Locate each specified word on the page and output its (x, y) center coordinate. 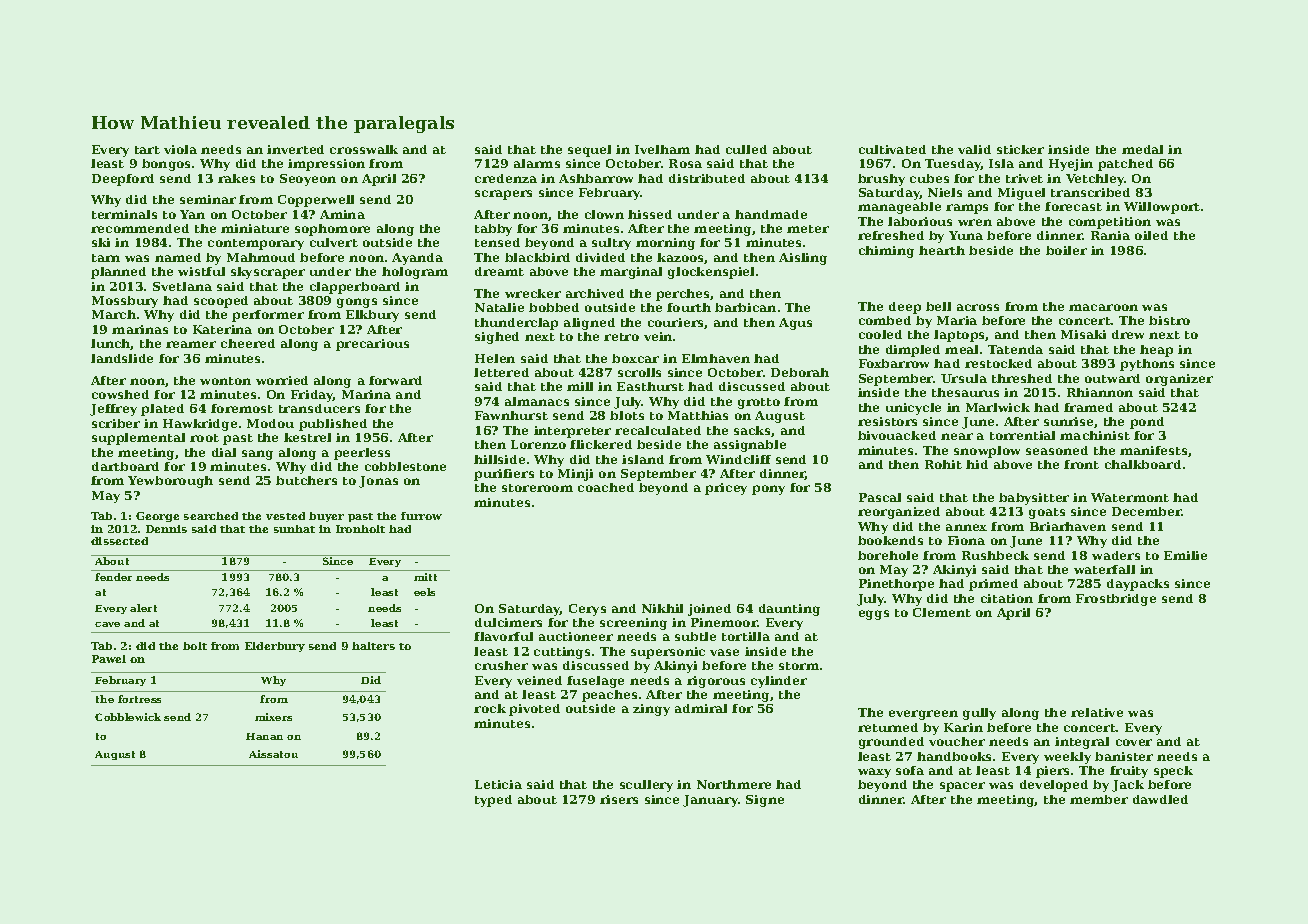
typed (493, 801)
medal (1142, 149)
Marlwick (998, 407)
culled (746, 149)
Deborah (800, 372)
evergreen (923, 715)
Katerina (222, 329)
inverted (295, 149)
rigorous (716, 682)
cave (107, 624)
